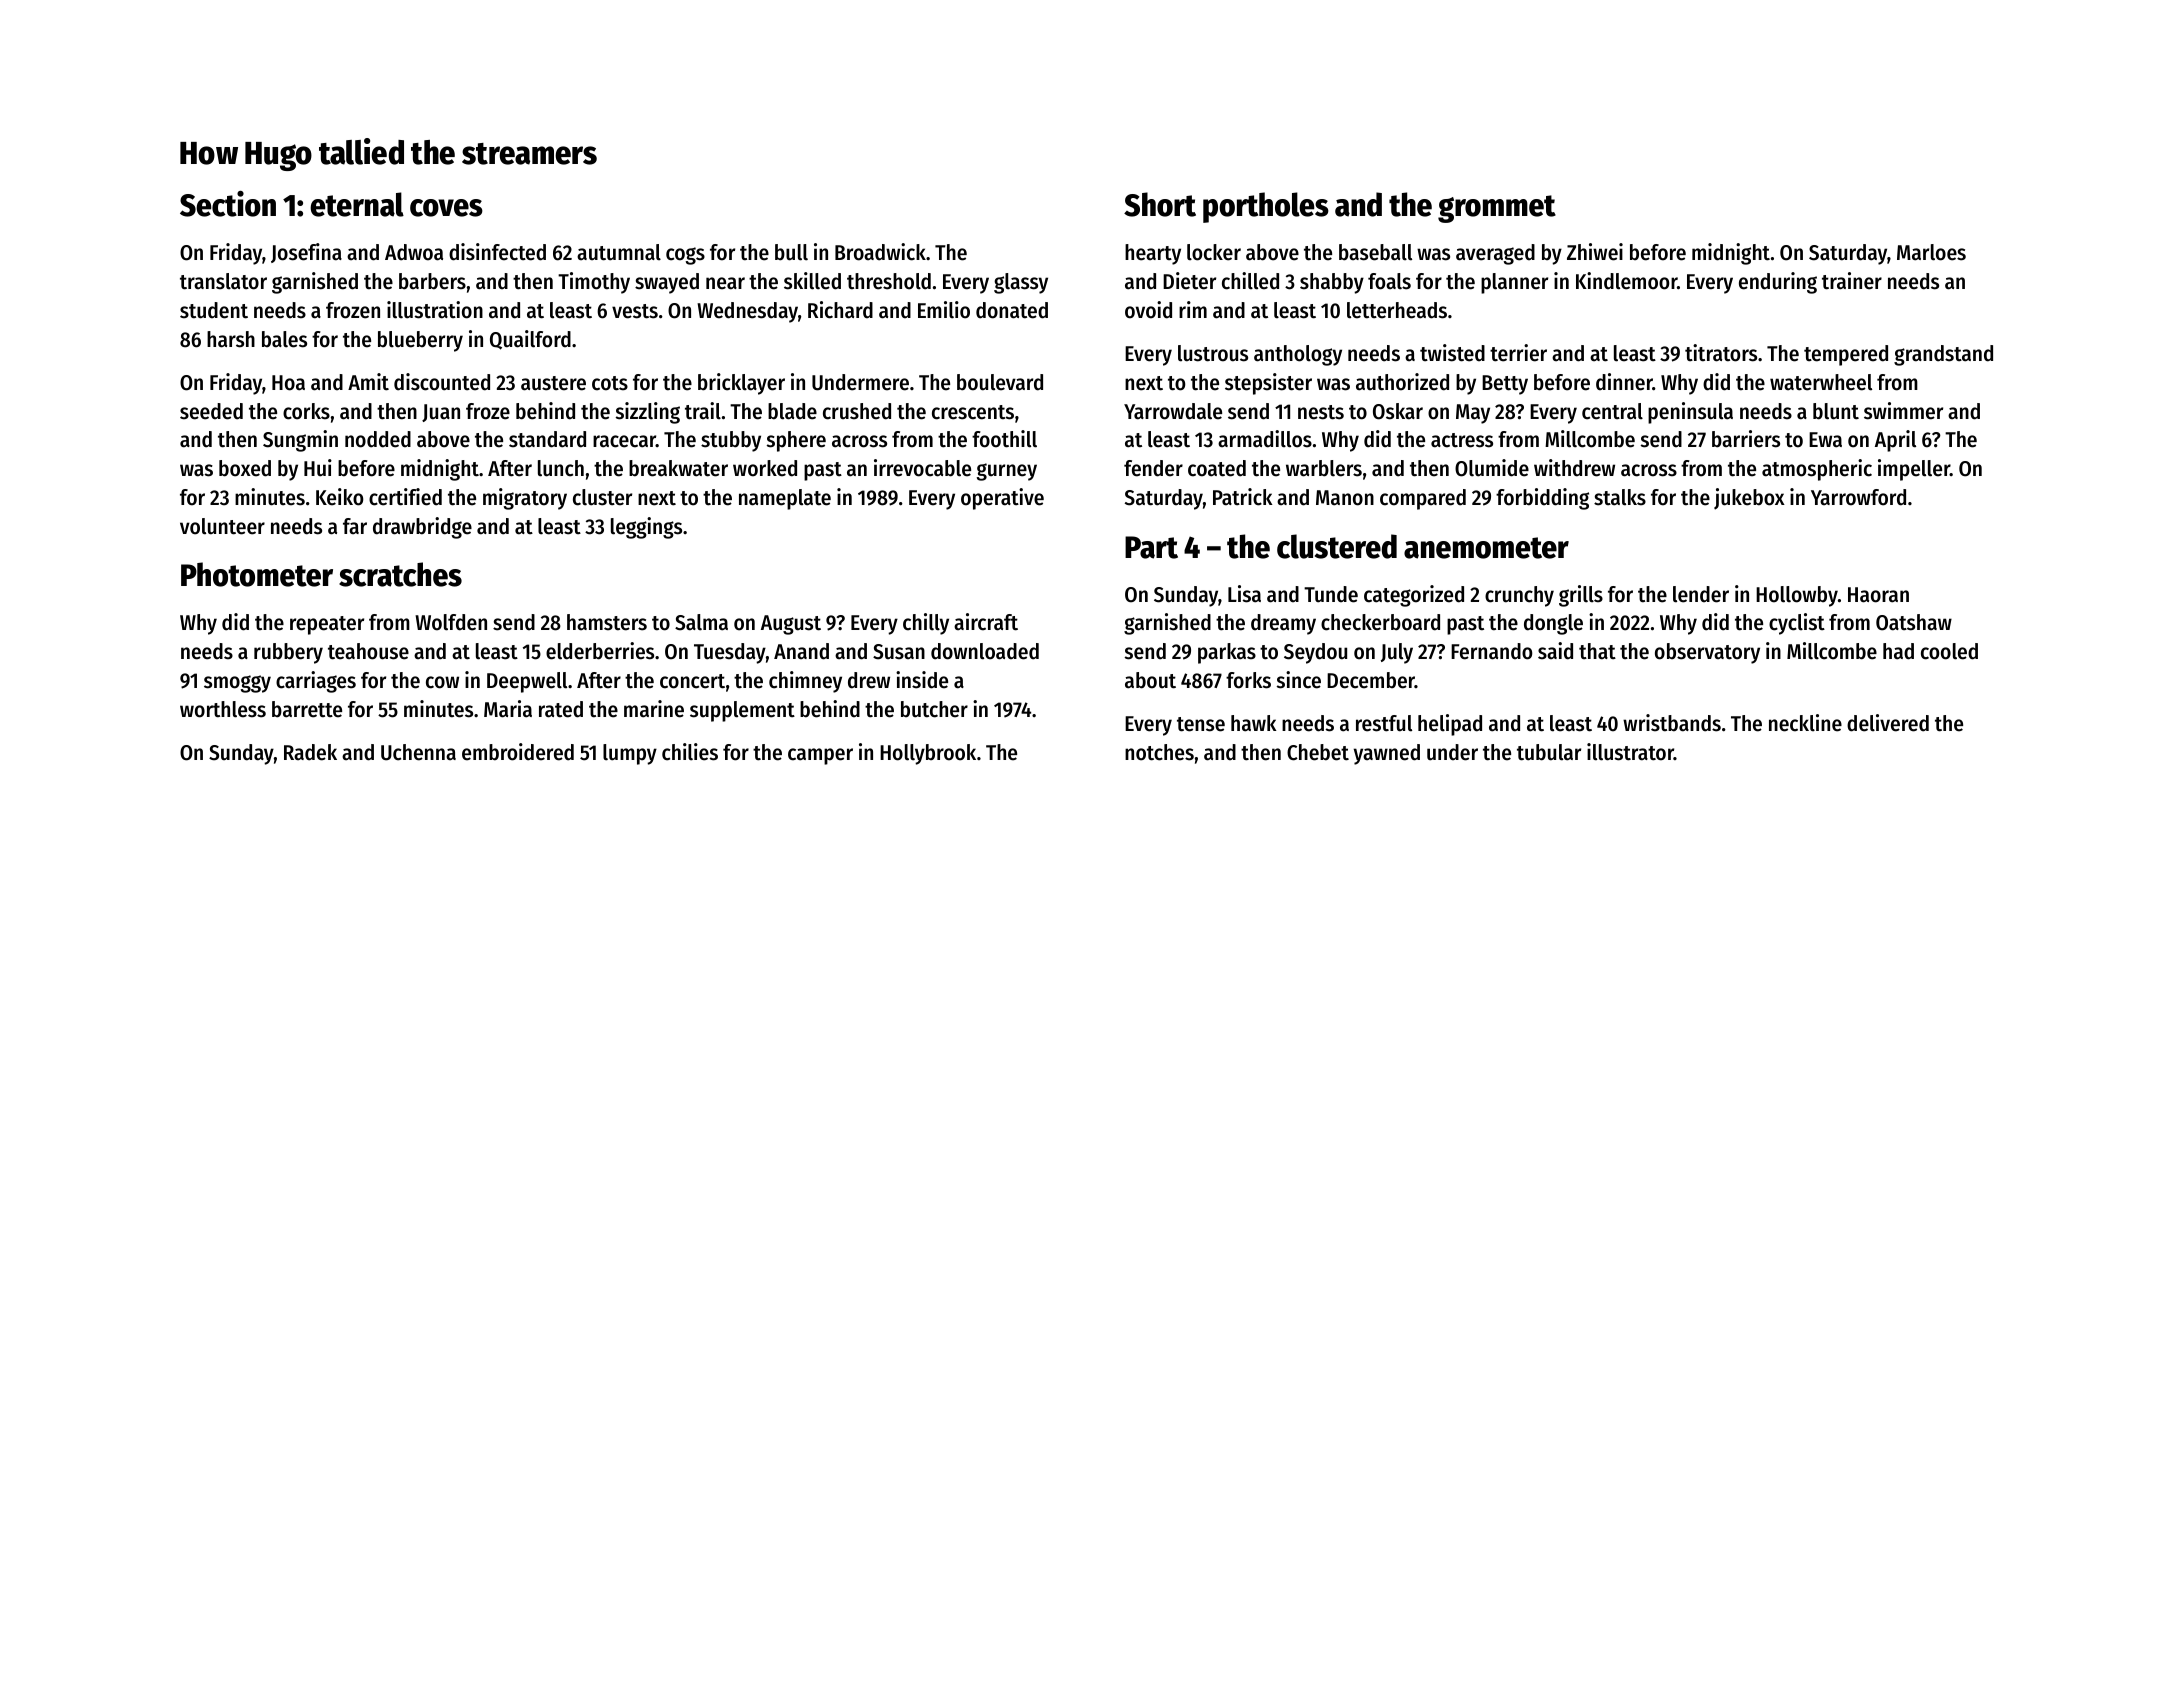 This screenshot has height=1683, width=2178. I want to click on armadillos, so click(1265, 439).
